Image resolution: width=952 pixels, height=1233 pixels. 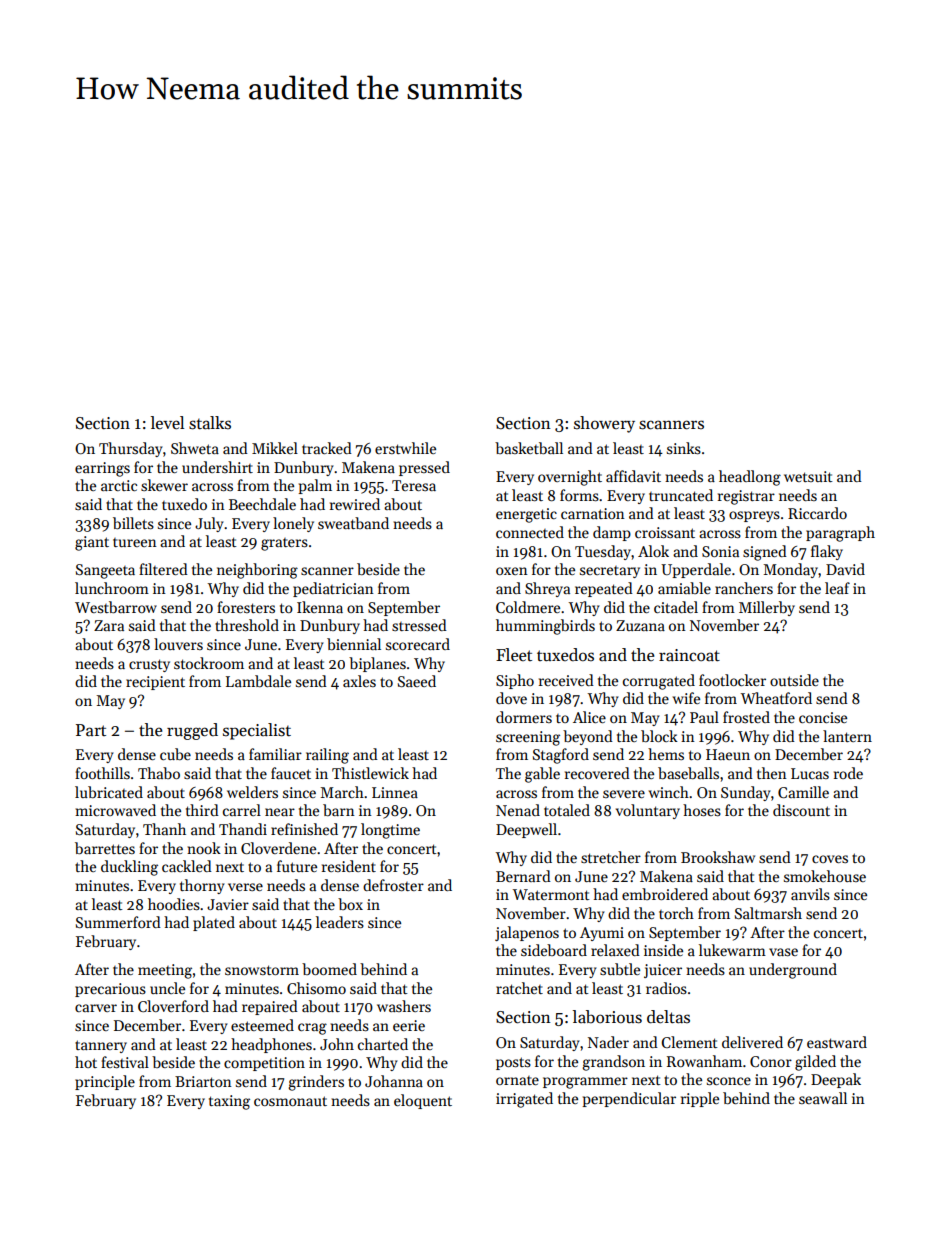 What do you see at coordinates (529, 448) in the screenshot?
I see `basketball` at bounding box center [529, 448].
